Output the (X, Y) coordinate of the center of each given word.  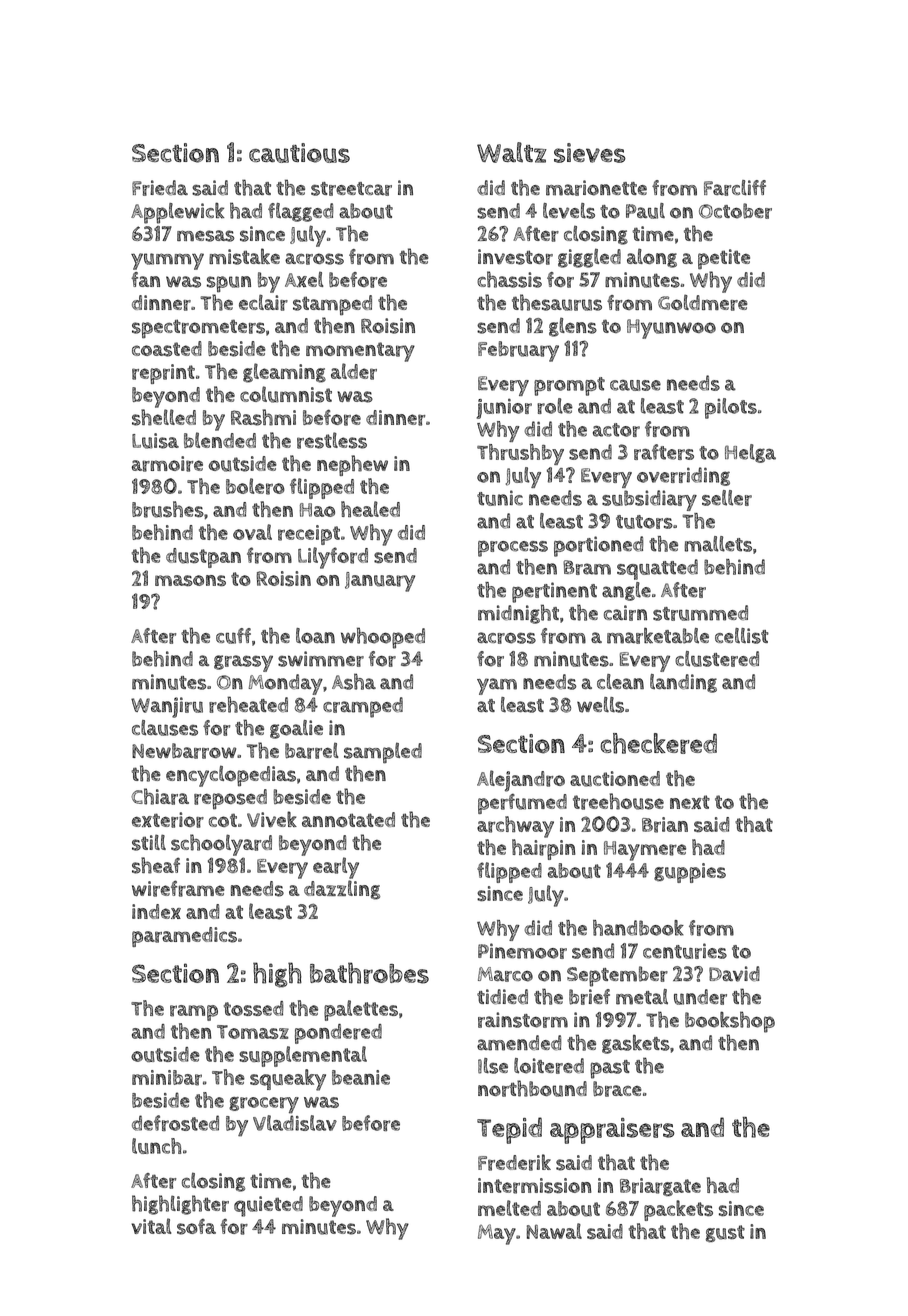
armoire (167, 464)
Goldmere (702, 302)
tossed (253, 1008)
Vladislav (295, 1123)
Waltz (512, 152)
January (380, 582)
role (555, 406)
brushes (168, 509)
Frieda (160, 188)
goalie (296, 729)
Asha (354, 681)
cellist (742, 636)
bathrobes (369, 973)
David (734, 974)
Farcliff (735, 188)
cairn (625, 613)
